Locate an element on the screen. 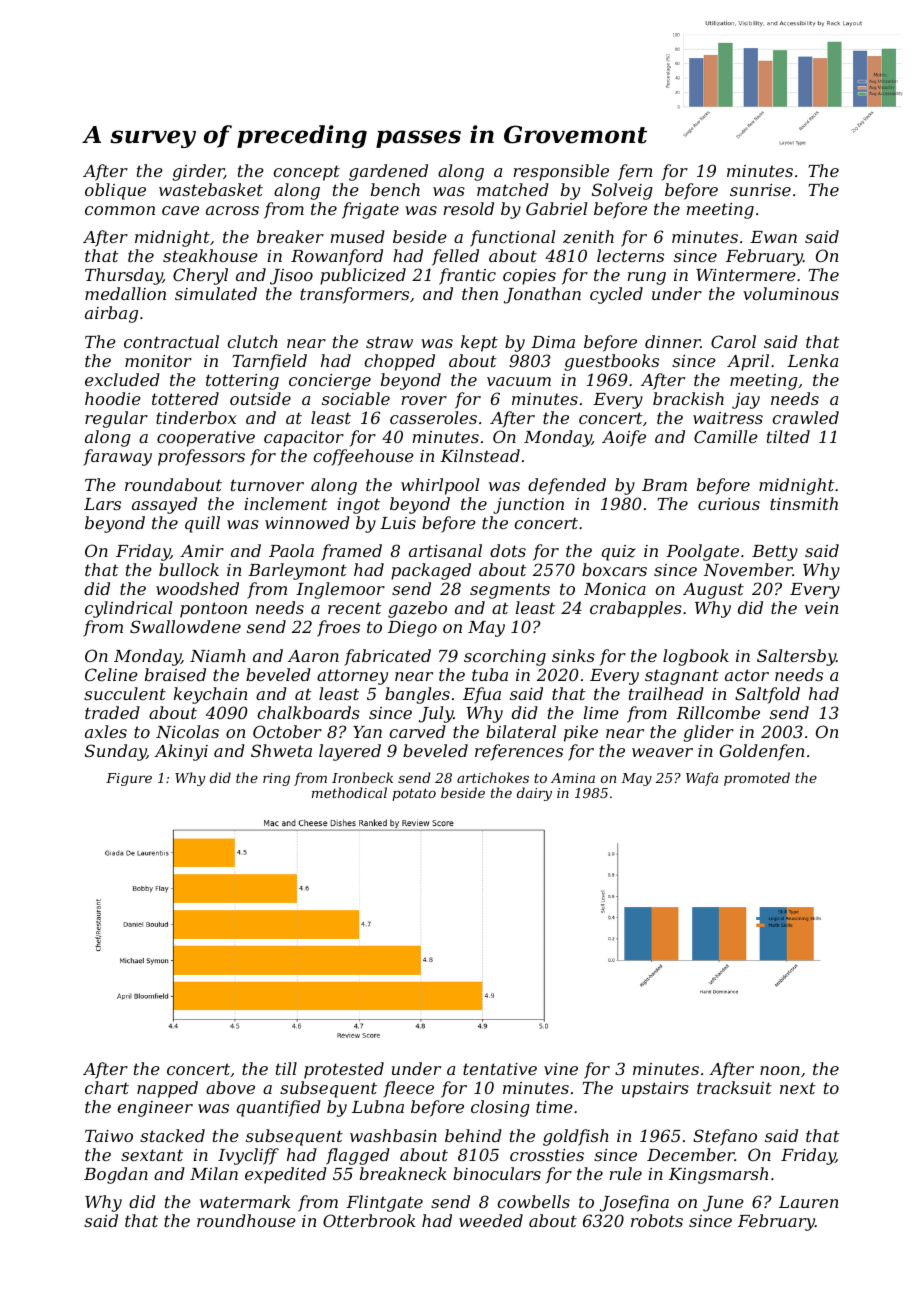 The image size is (924, 1314). Solveig is located at coordinates (622, 191).
